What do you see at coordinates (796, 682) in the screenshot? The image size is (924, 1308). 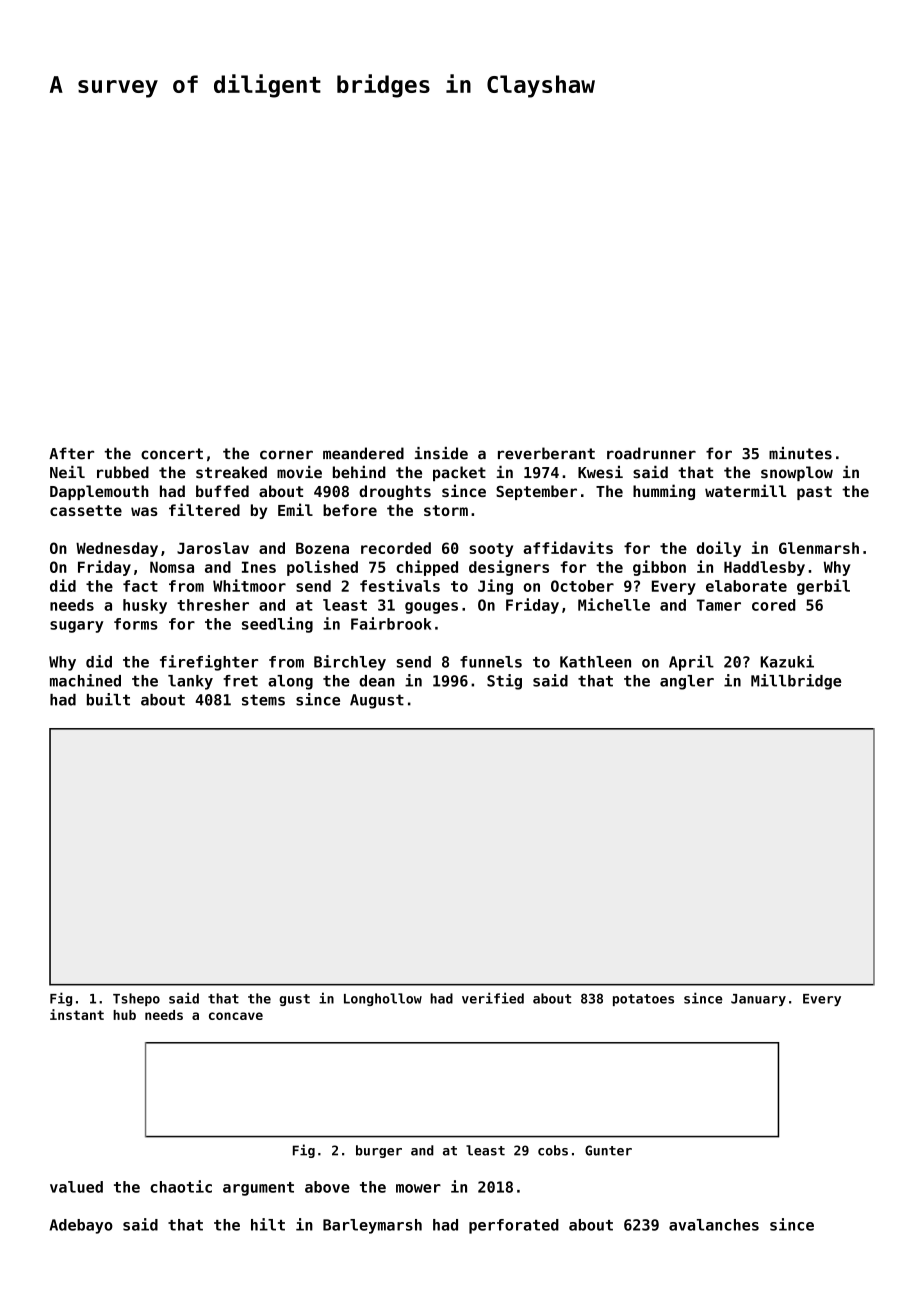 I see `Millbridge` at bounding box center [796, 682].
